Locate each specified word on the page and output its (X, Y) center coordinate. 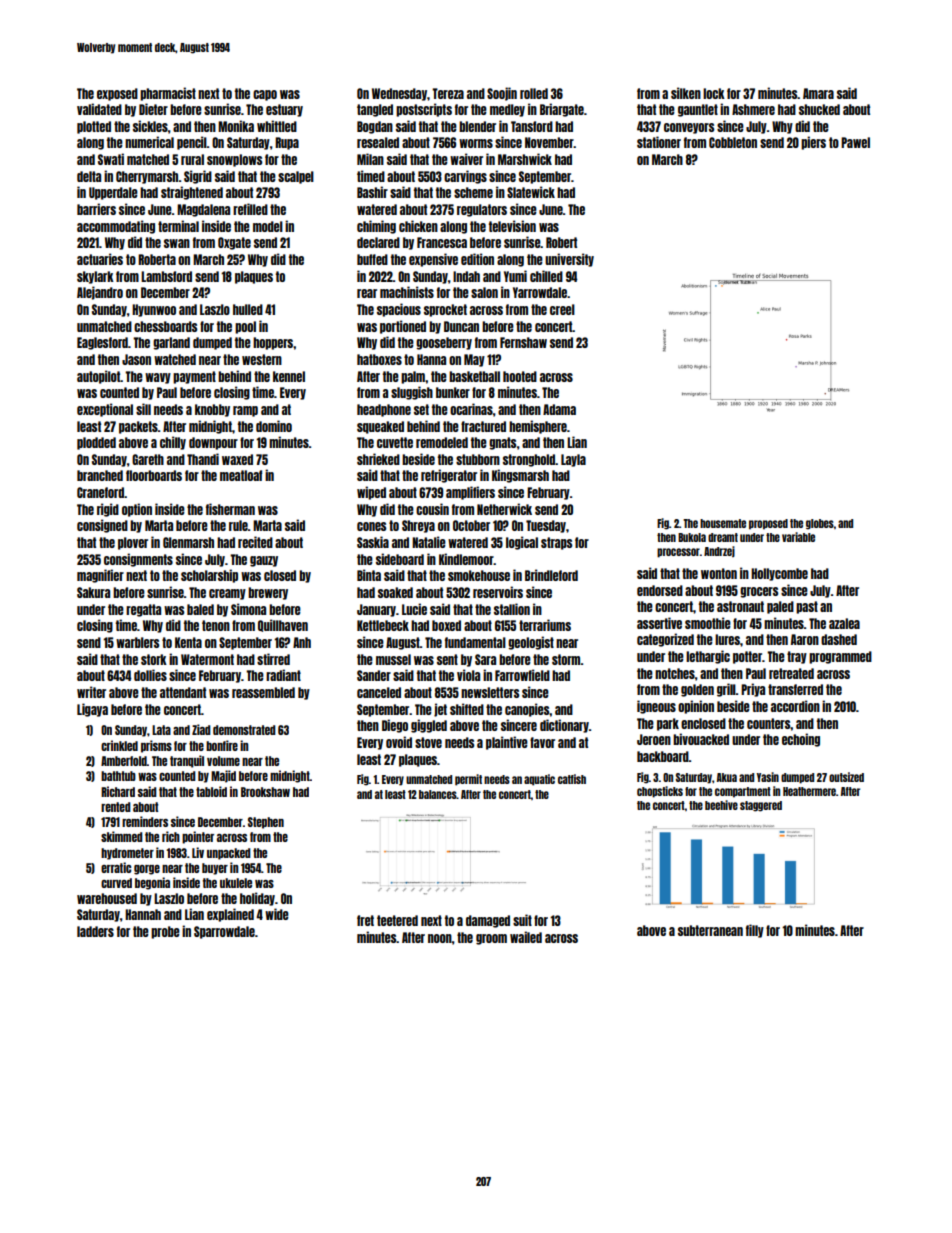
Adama (559, 409)
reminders (145, 821)
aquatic (539, 780)
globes (820, 524)
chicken (418, 226)
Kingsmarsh (520, 476)
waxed (237, 459)
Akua (727, 777)
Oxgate (234, 243)
